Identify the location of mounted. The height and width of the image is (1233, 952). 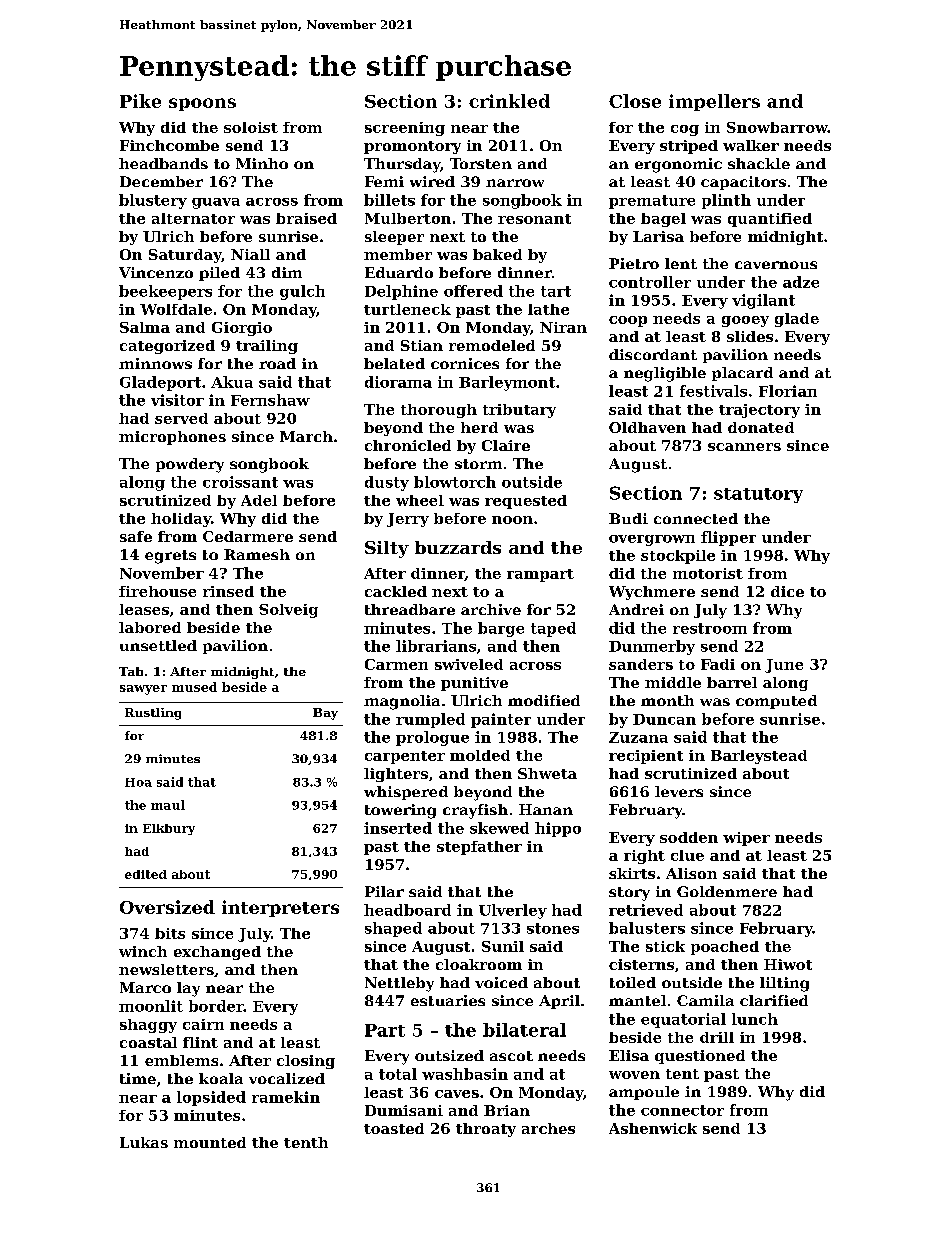
(210, 1142).
